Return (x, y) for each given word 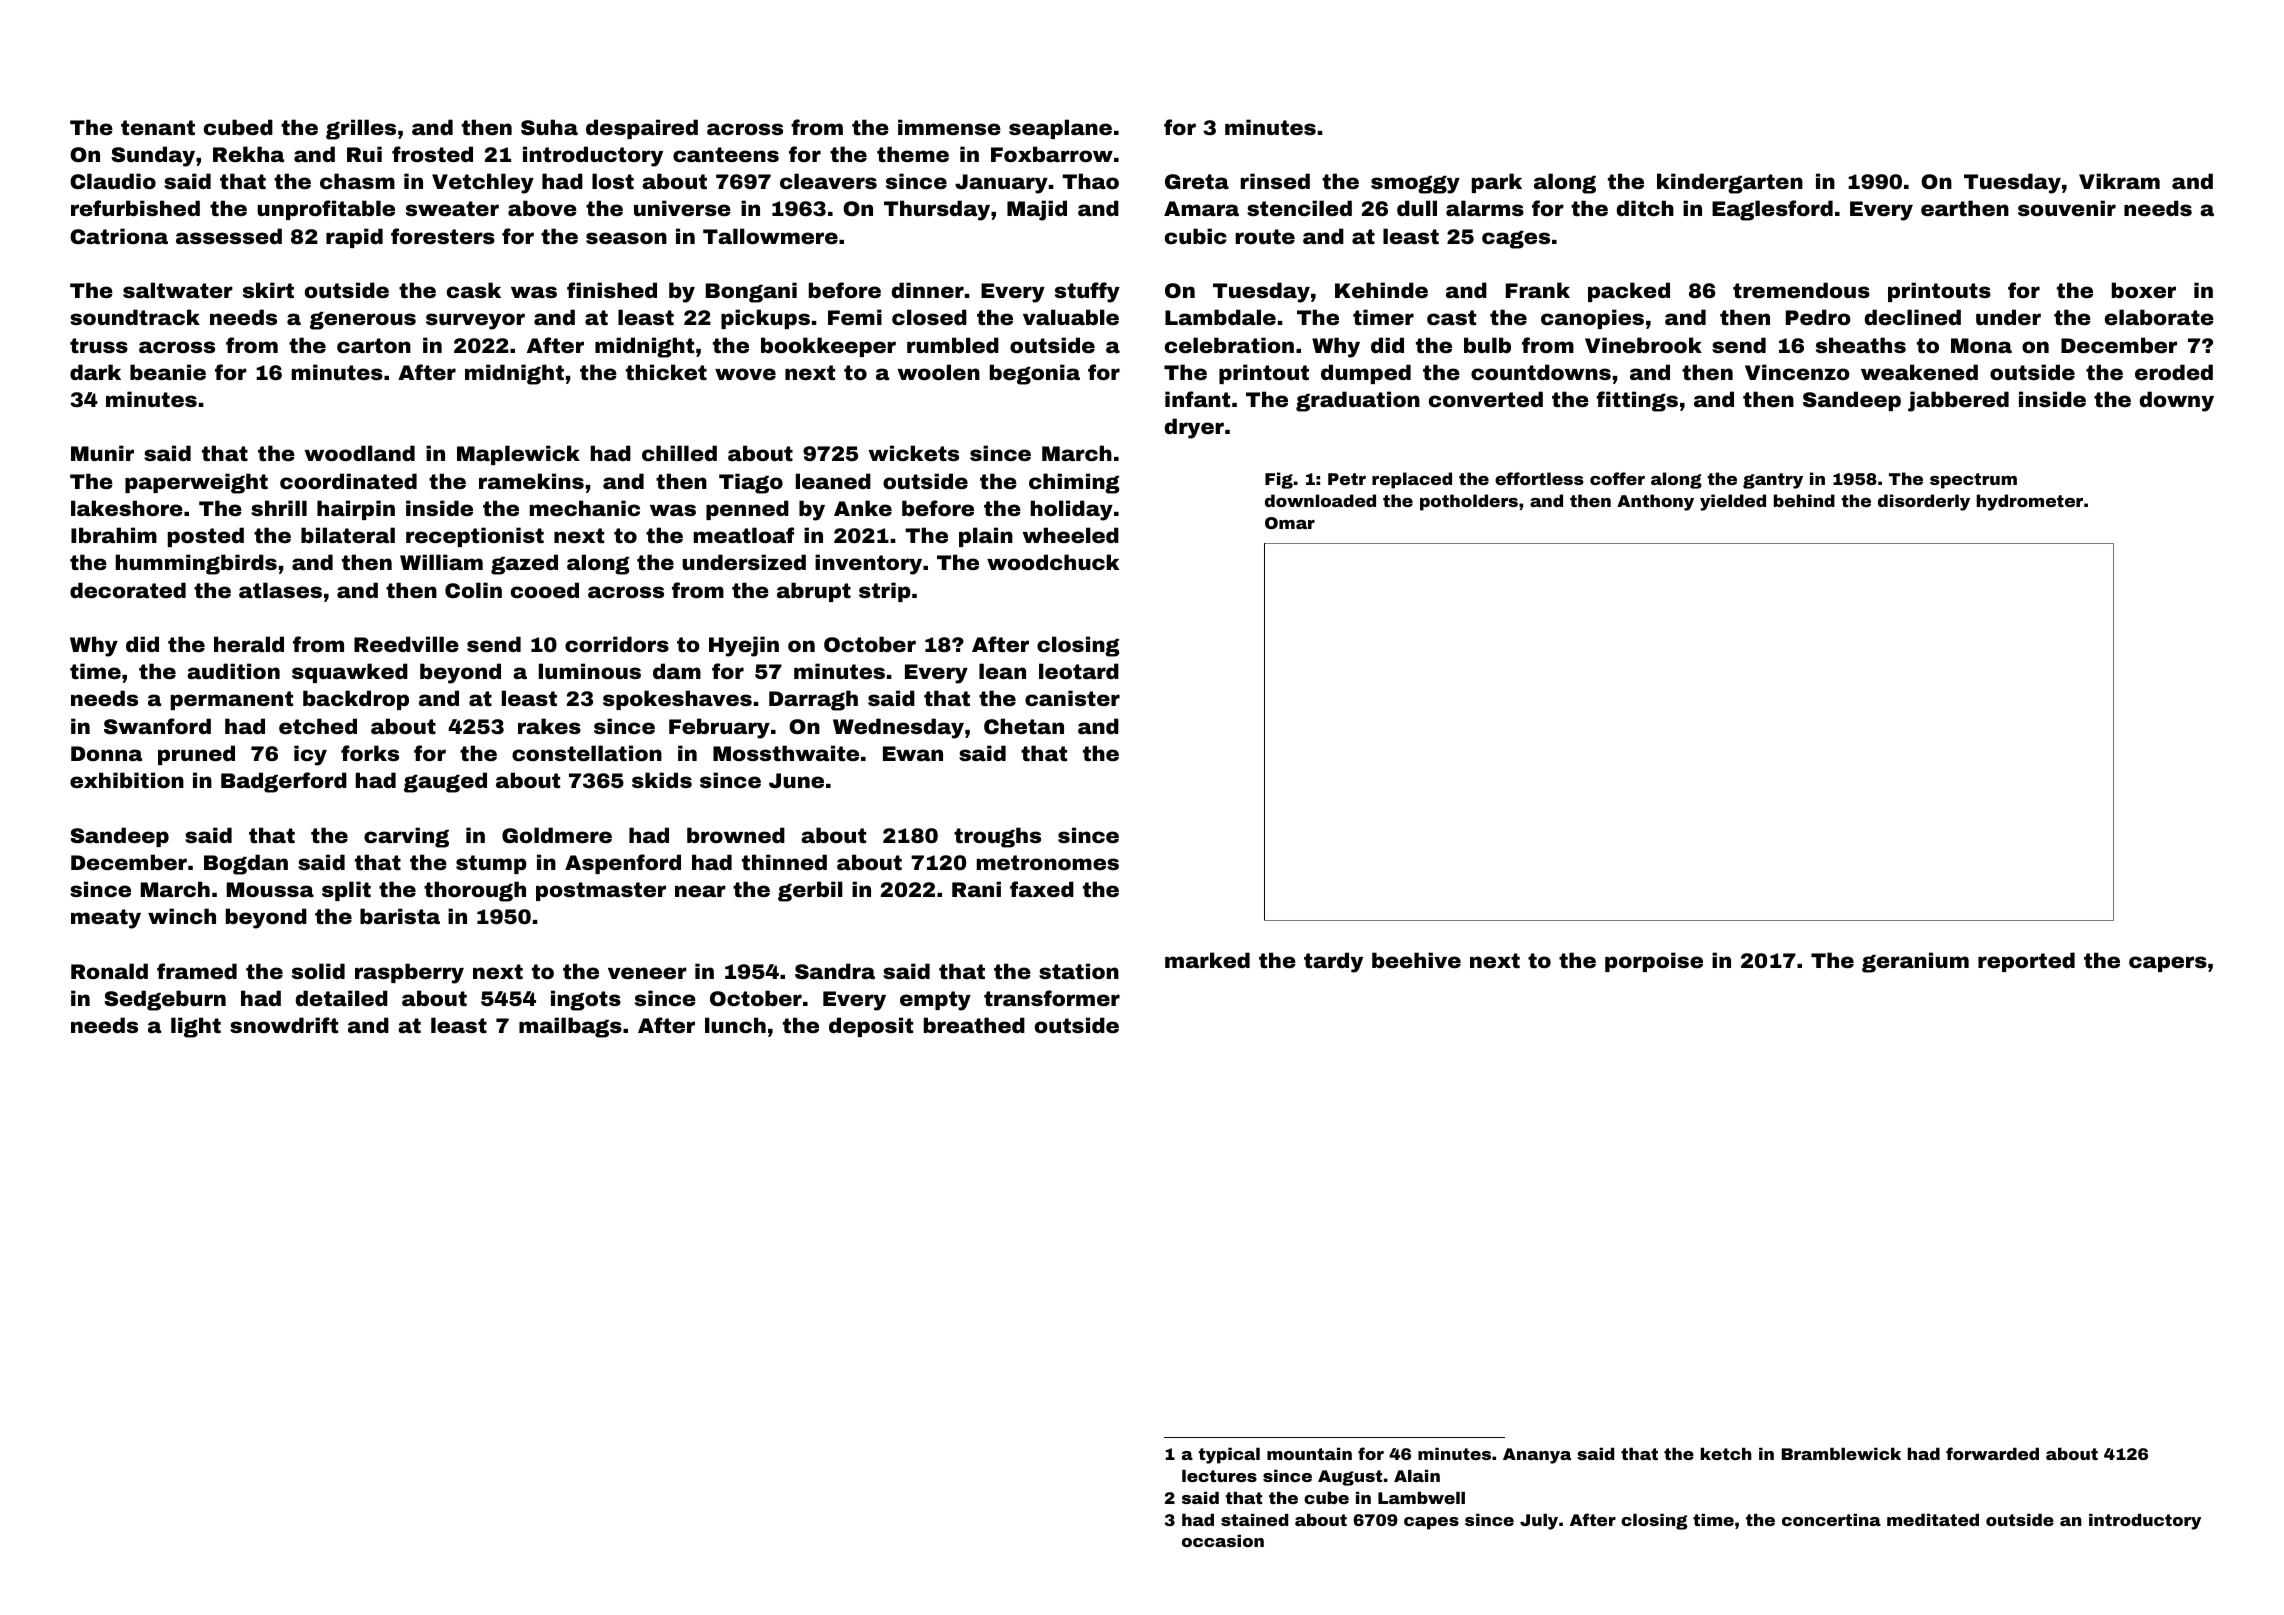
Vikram (2119, 181)
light (196, 1027)
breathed (974, 1025)
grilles (361, 129)
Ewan (913, 753)
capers (2168, 964)
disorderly (1924, 502)
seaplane (1060, 129)
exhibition (127, 780)
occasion (1223, 1541)
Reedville (406, 644)
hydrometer (2030, 502)
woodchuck (1053, 562)
